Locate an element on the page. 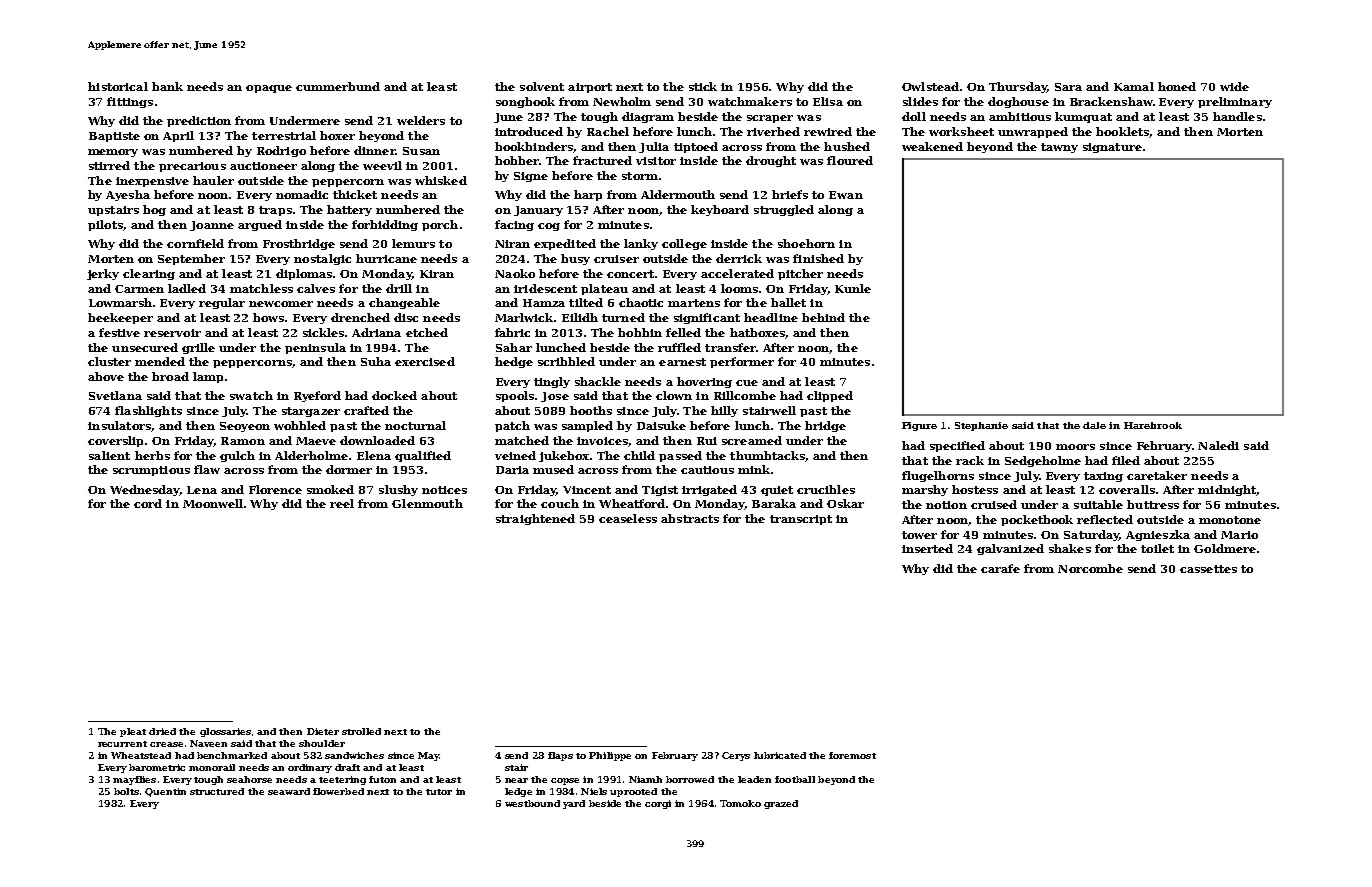  screamed is located at coordinates (752, 440).
